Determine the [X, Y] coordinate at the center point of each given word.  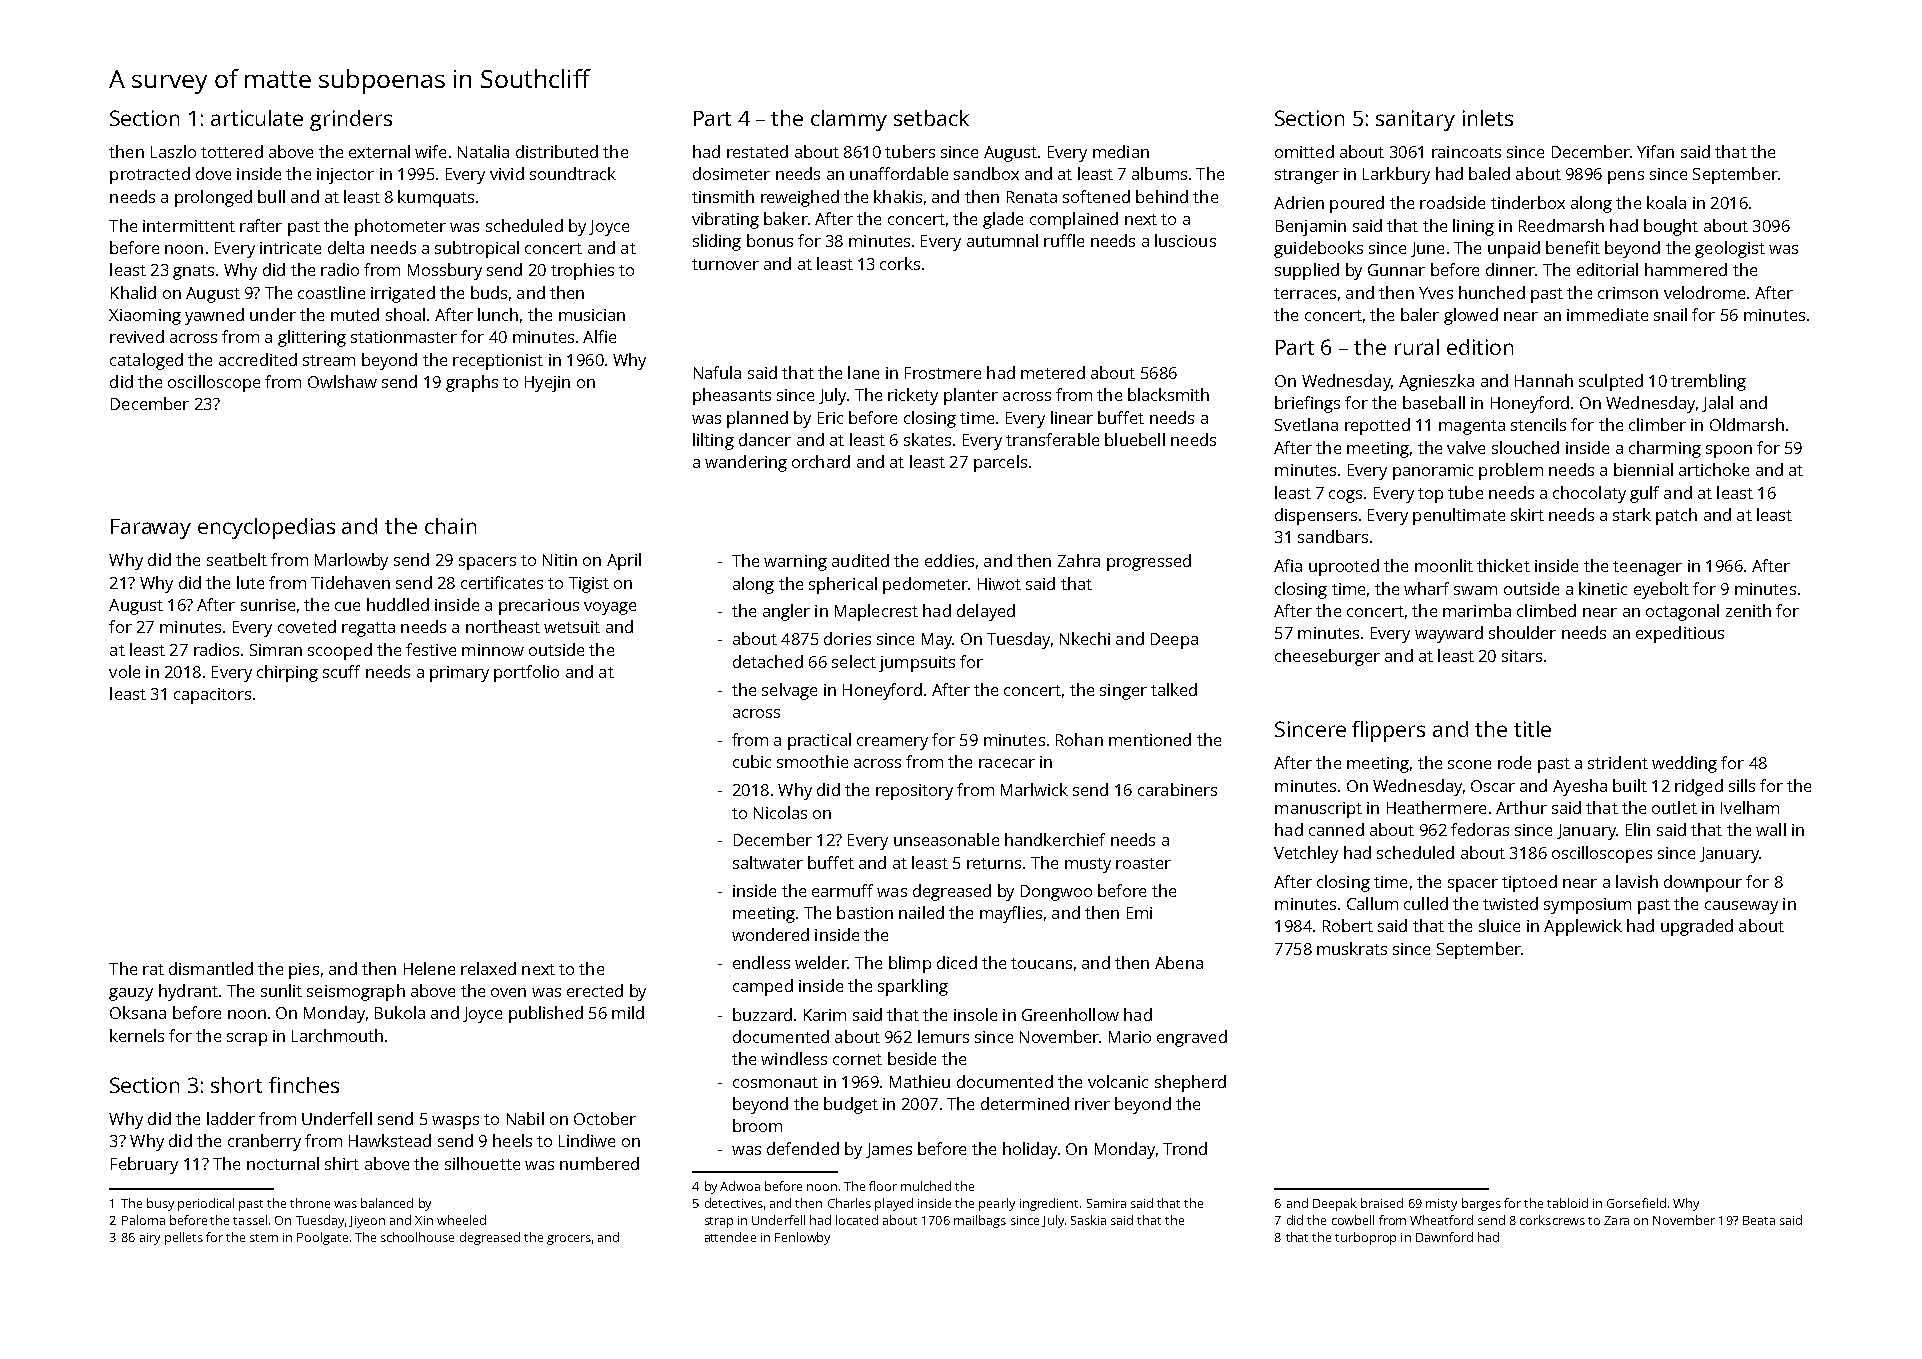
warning [795, 563]
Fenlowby [802, 1238]
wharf [1426, 588]
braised [1382, 1203]
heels [512, 1140]
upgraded [1697, 927]
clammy [849, 120]
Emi [1139, 913]
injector [345, 176]
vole [124, 671]
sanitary [1415, 120]
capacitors [212, 696]
